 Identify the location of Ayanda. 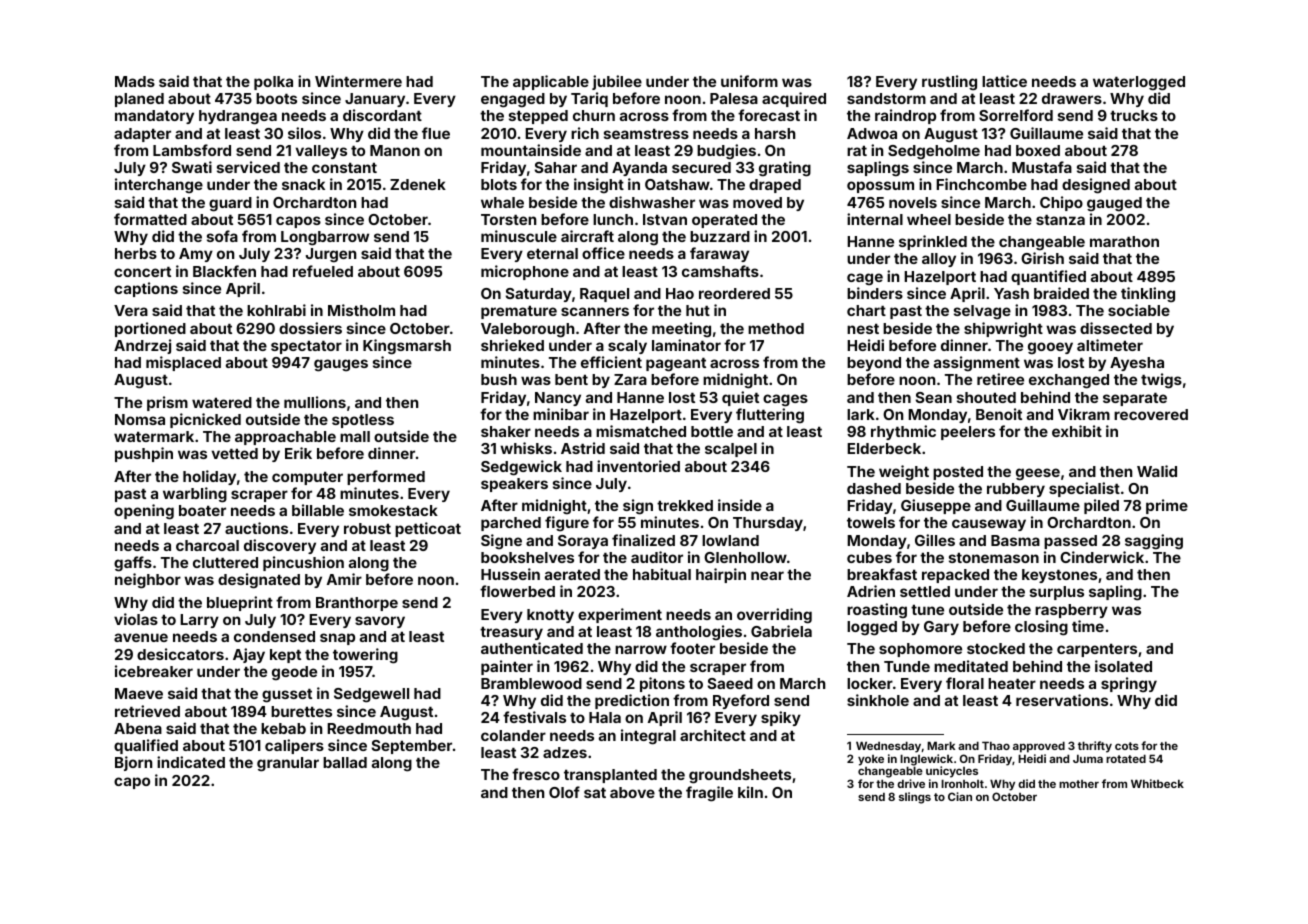
(639, 169).
